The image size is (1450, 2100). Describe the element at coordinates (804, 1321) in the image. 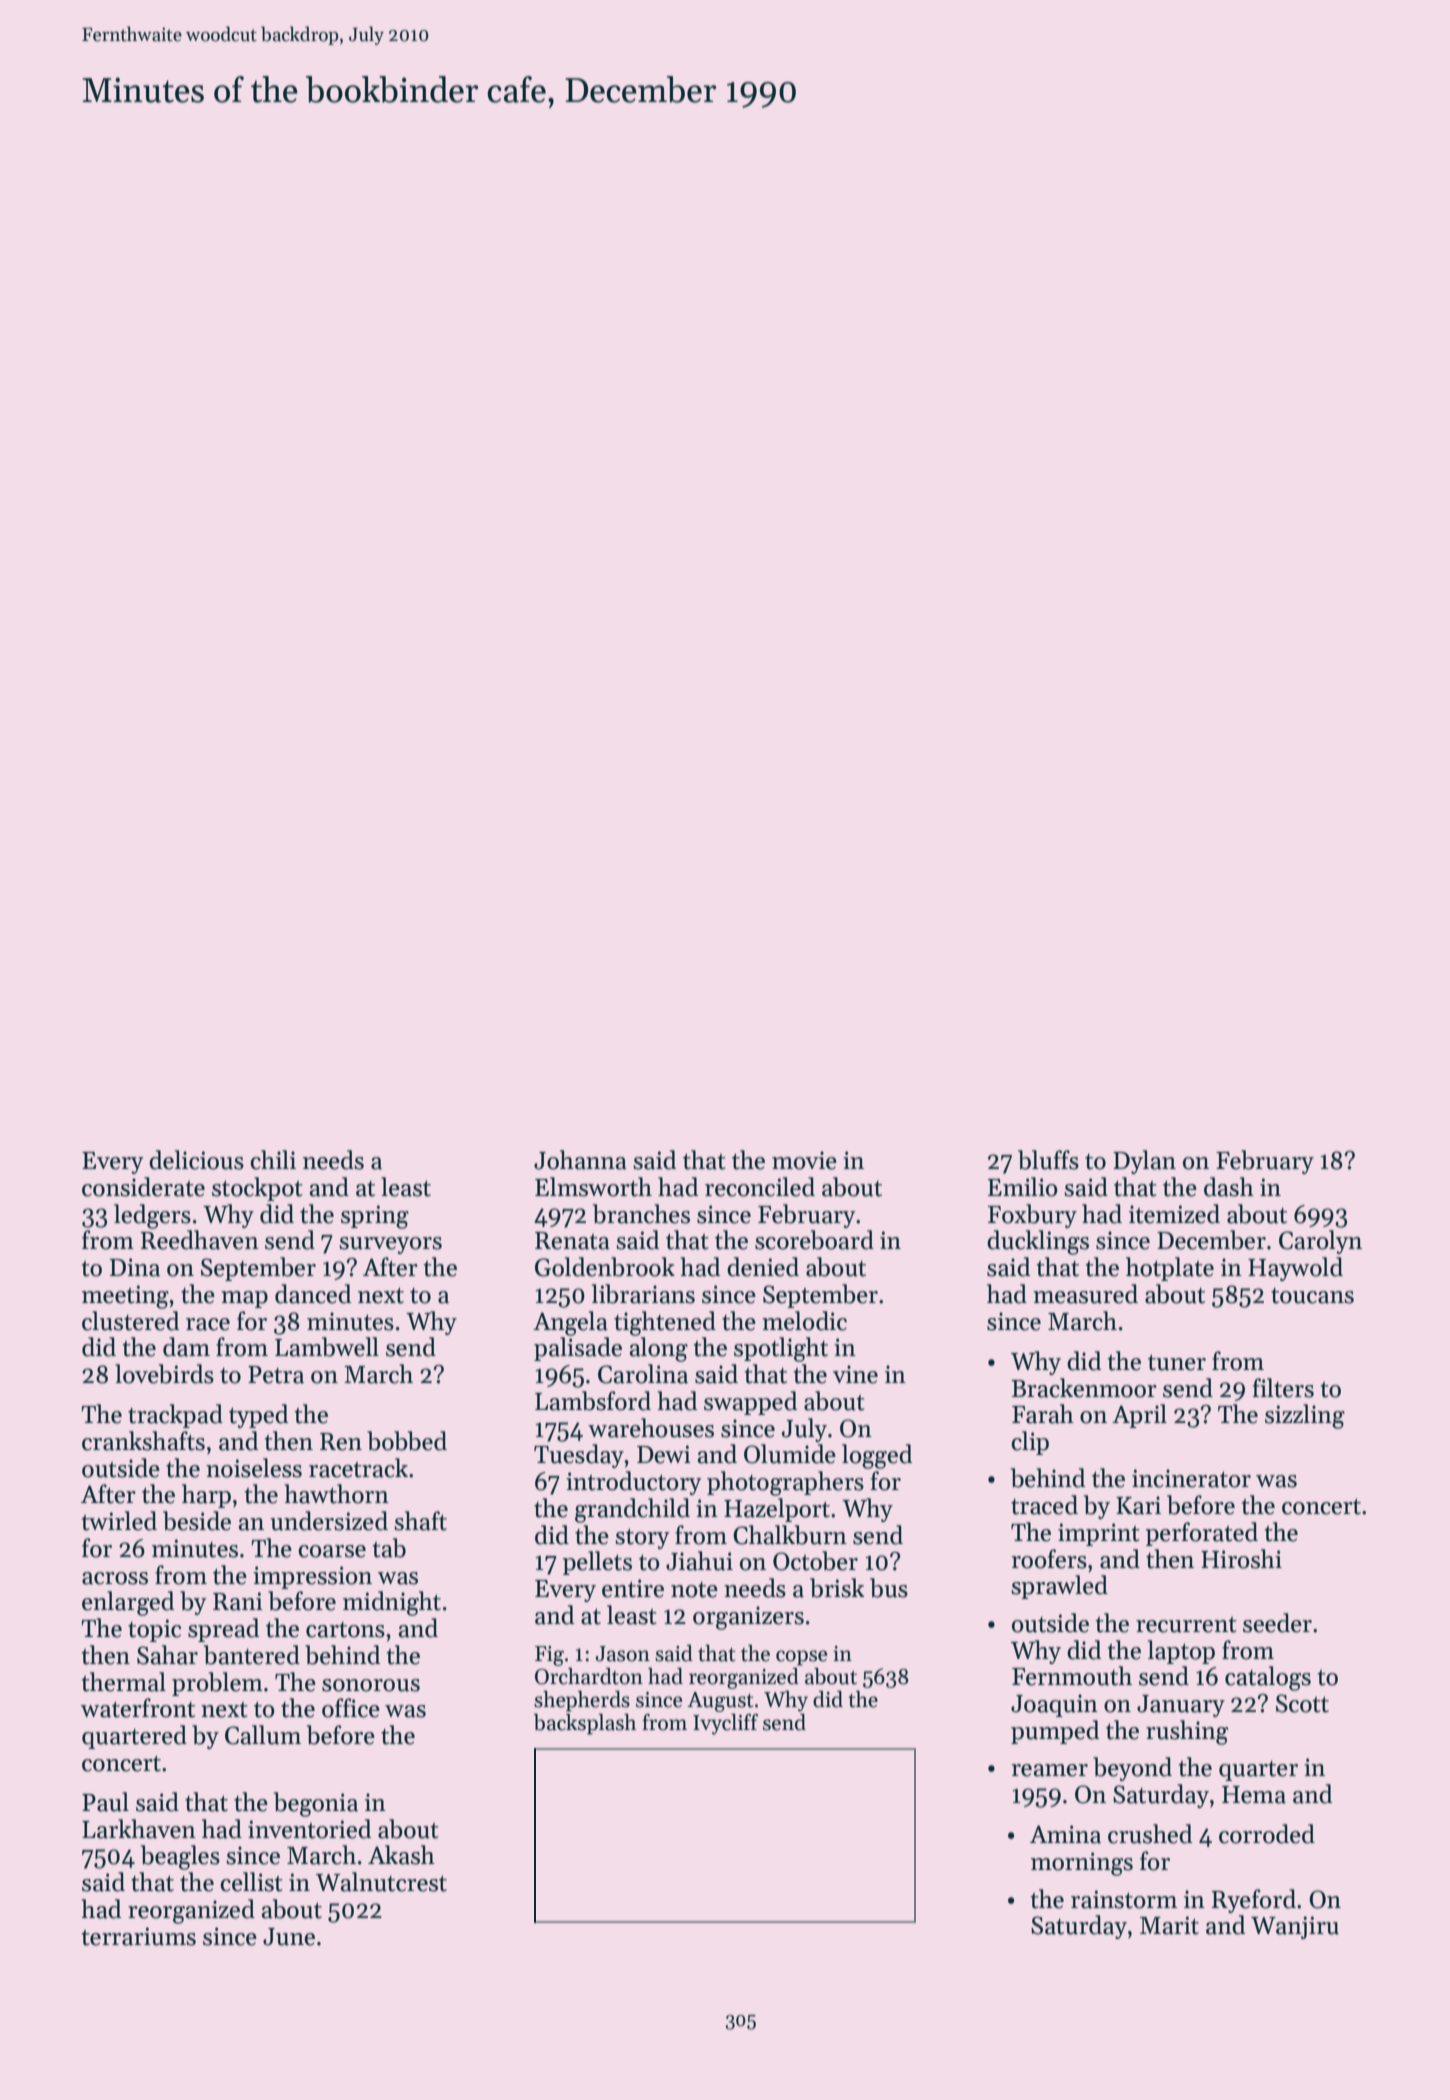

I see `melodic` at that location.
